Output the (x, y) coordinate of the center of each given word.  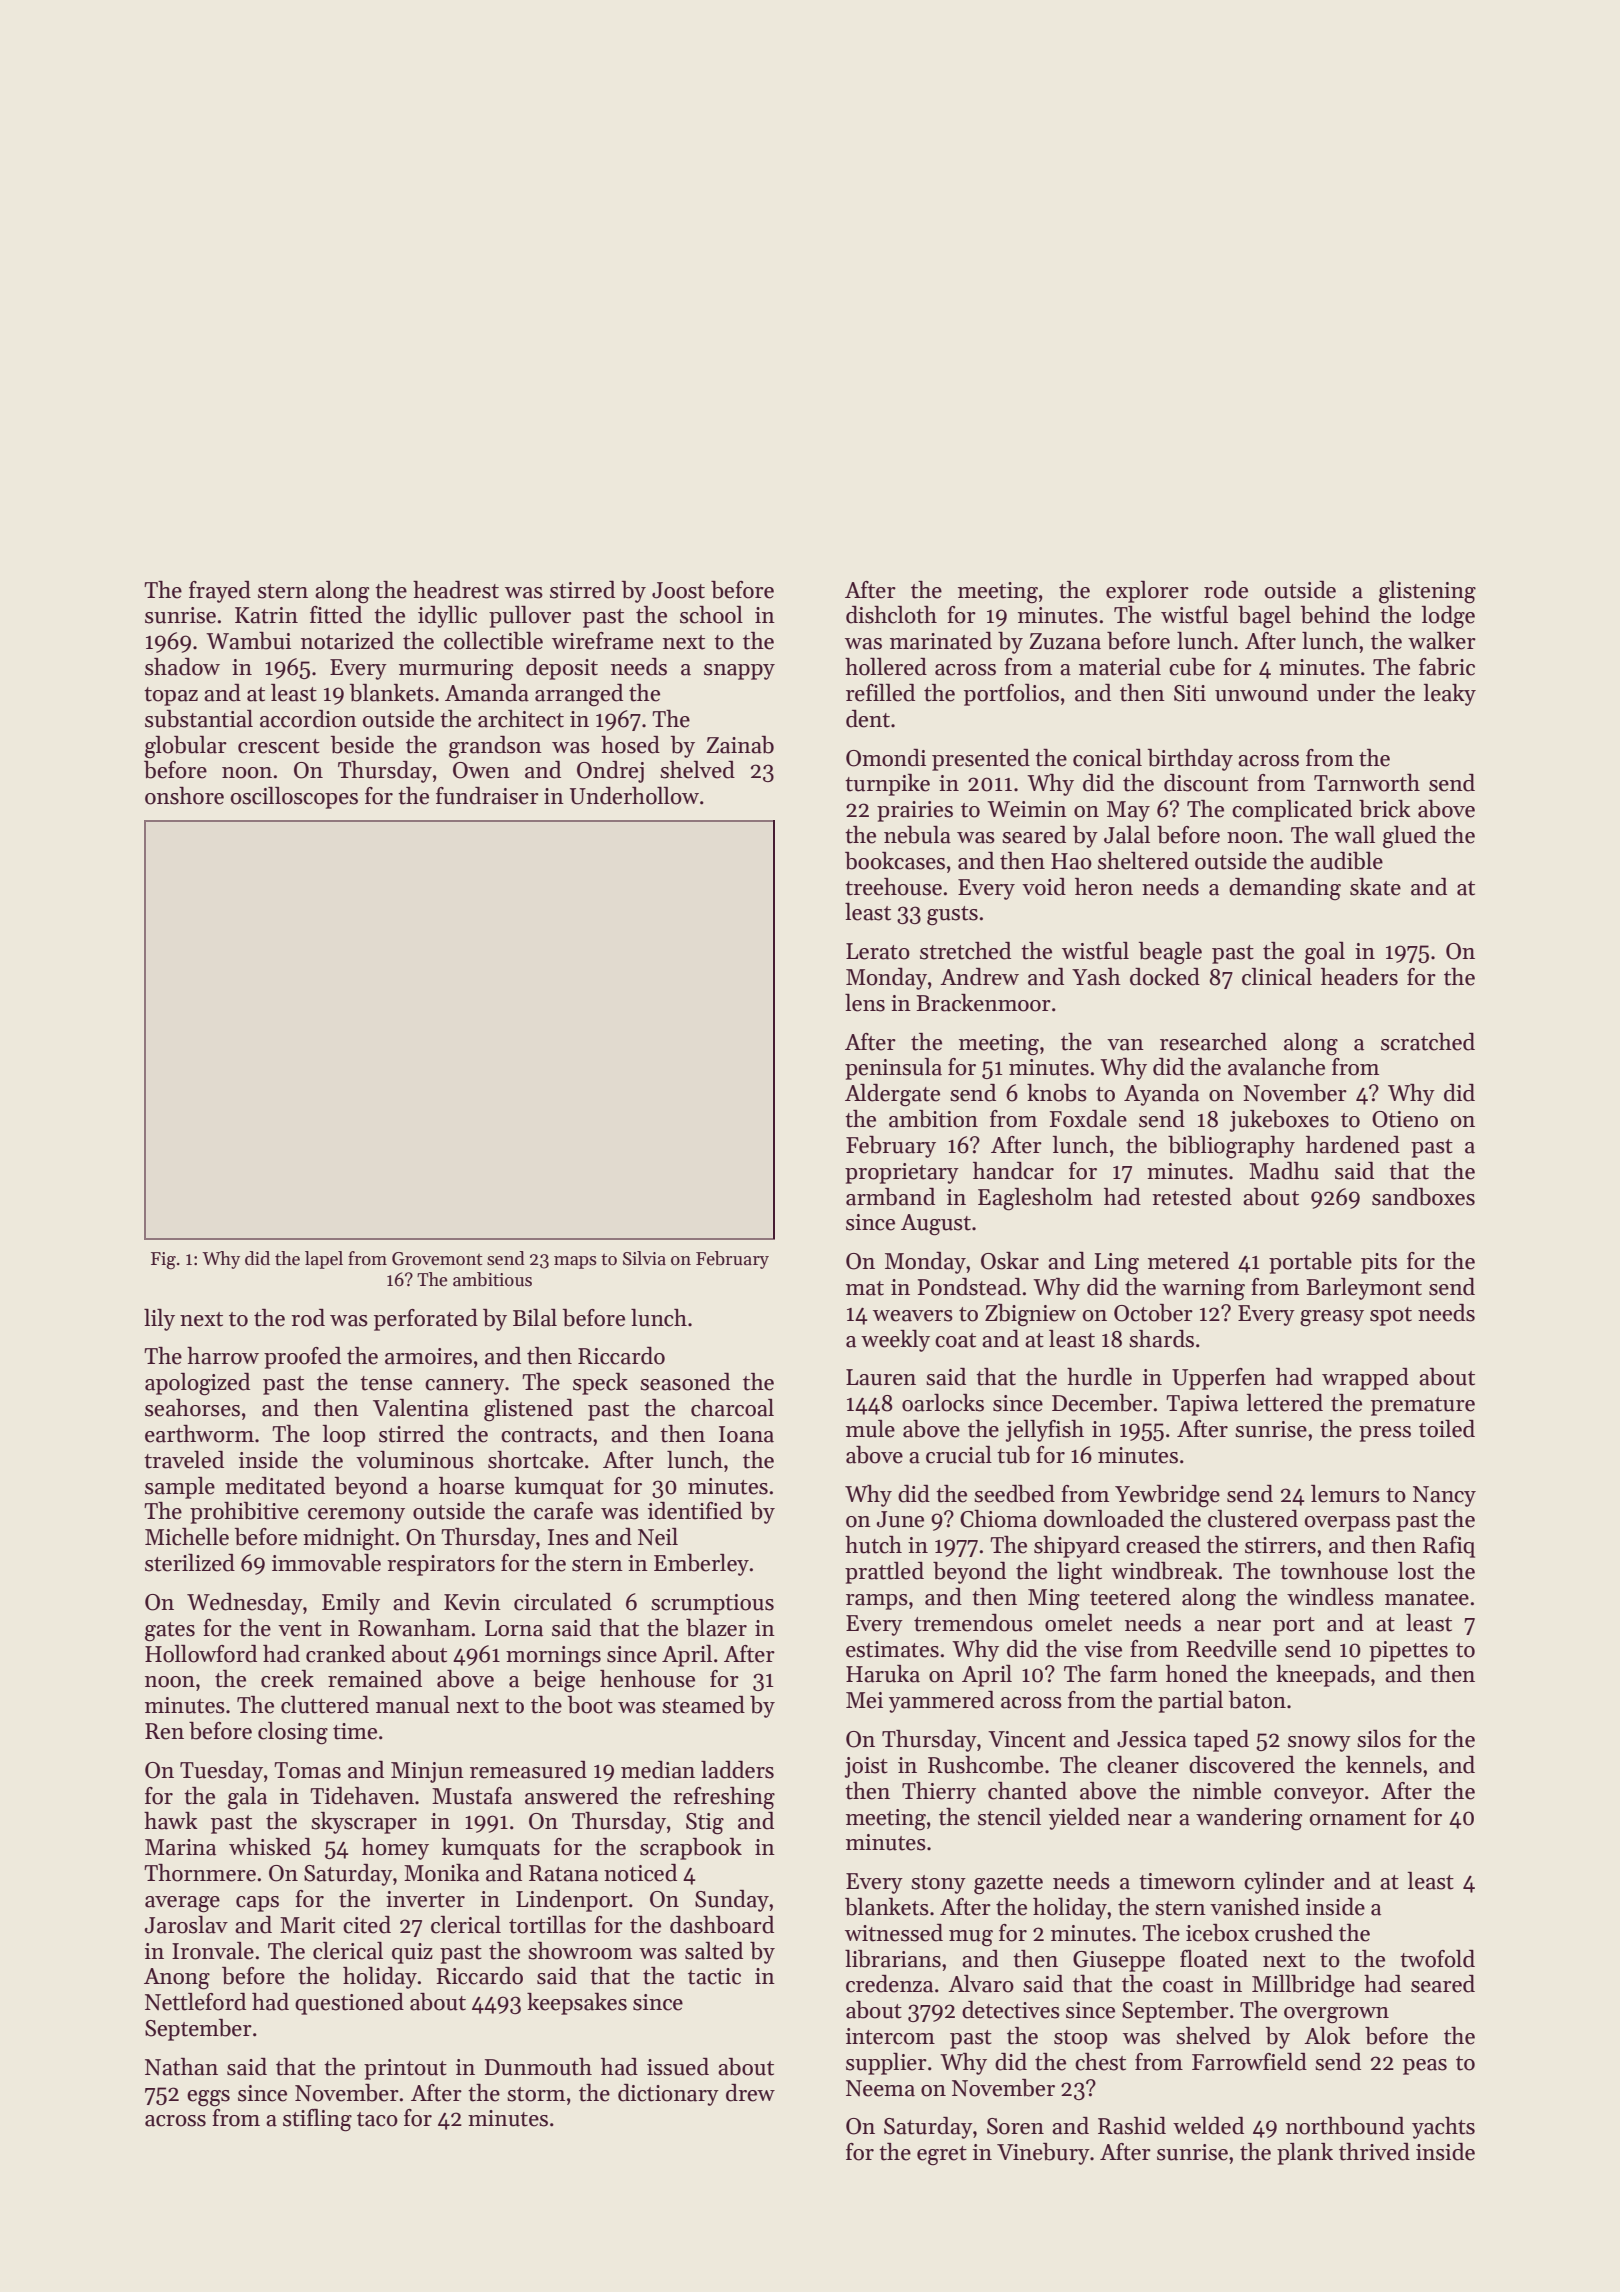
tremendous (973, 1623)
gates (170, 1632)
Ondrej (610, 772)
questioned (349, 2004)
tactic (714, 1976)
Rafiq (1449, 1547)
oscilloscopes (294, 798)
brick (1385, 809)
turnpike (887, 785)
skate (1375, 887)
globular (186, 747)
